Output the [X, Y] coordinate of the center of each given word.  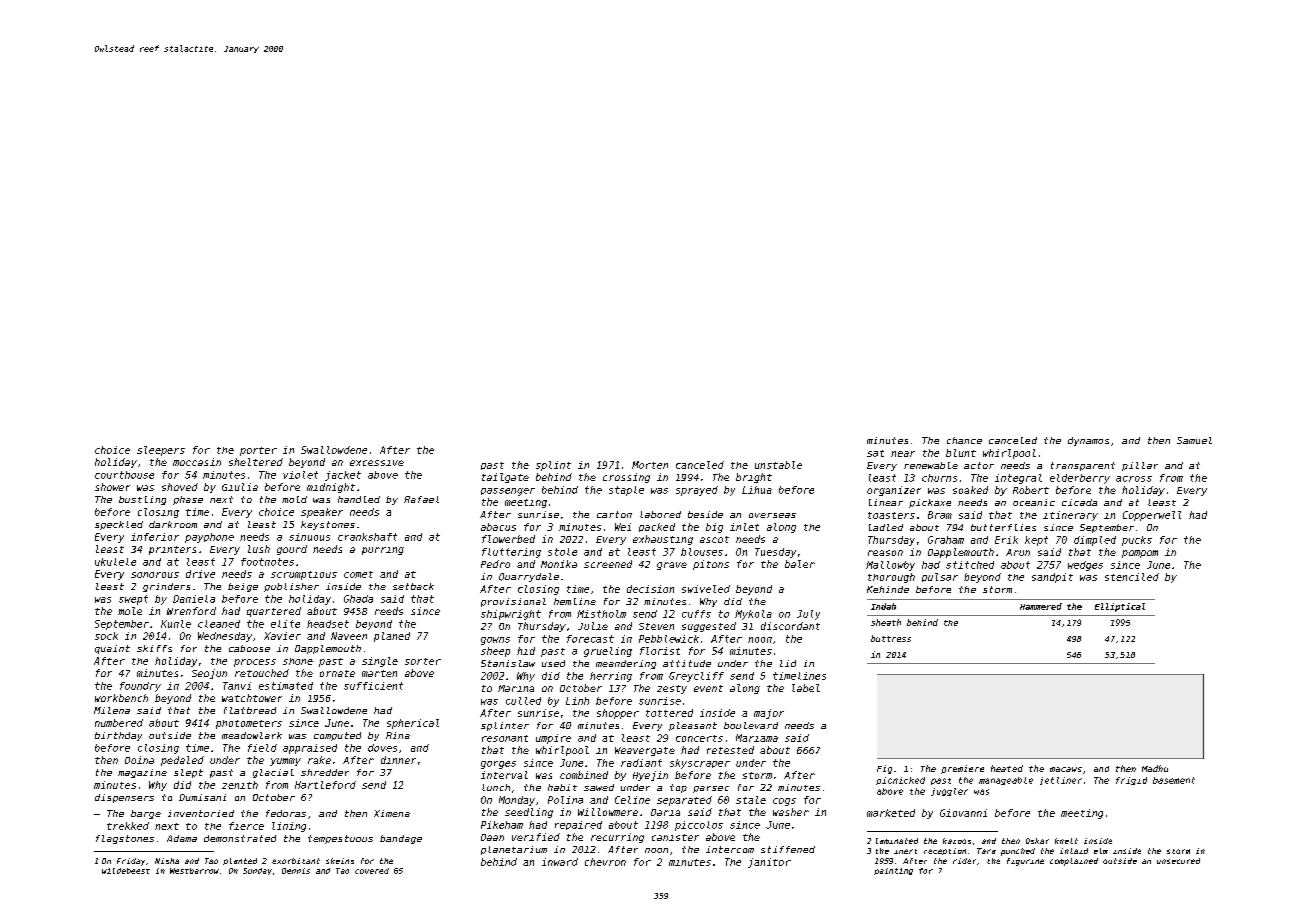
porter [258, 451]
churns [939, 478]
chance [964, 440]
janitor [769, 863]
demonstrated [240, 838]
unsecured [1178, 861]
